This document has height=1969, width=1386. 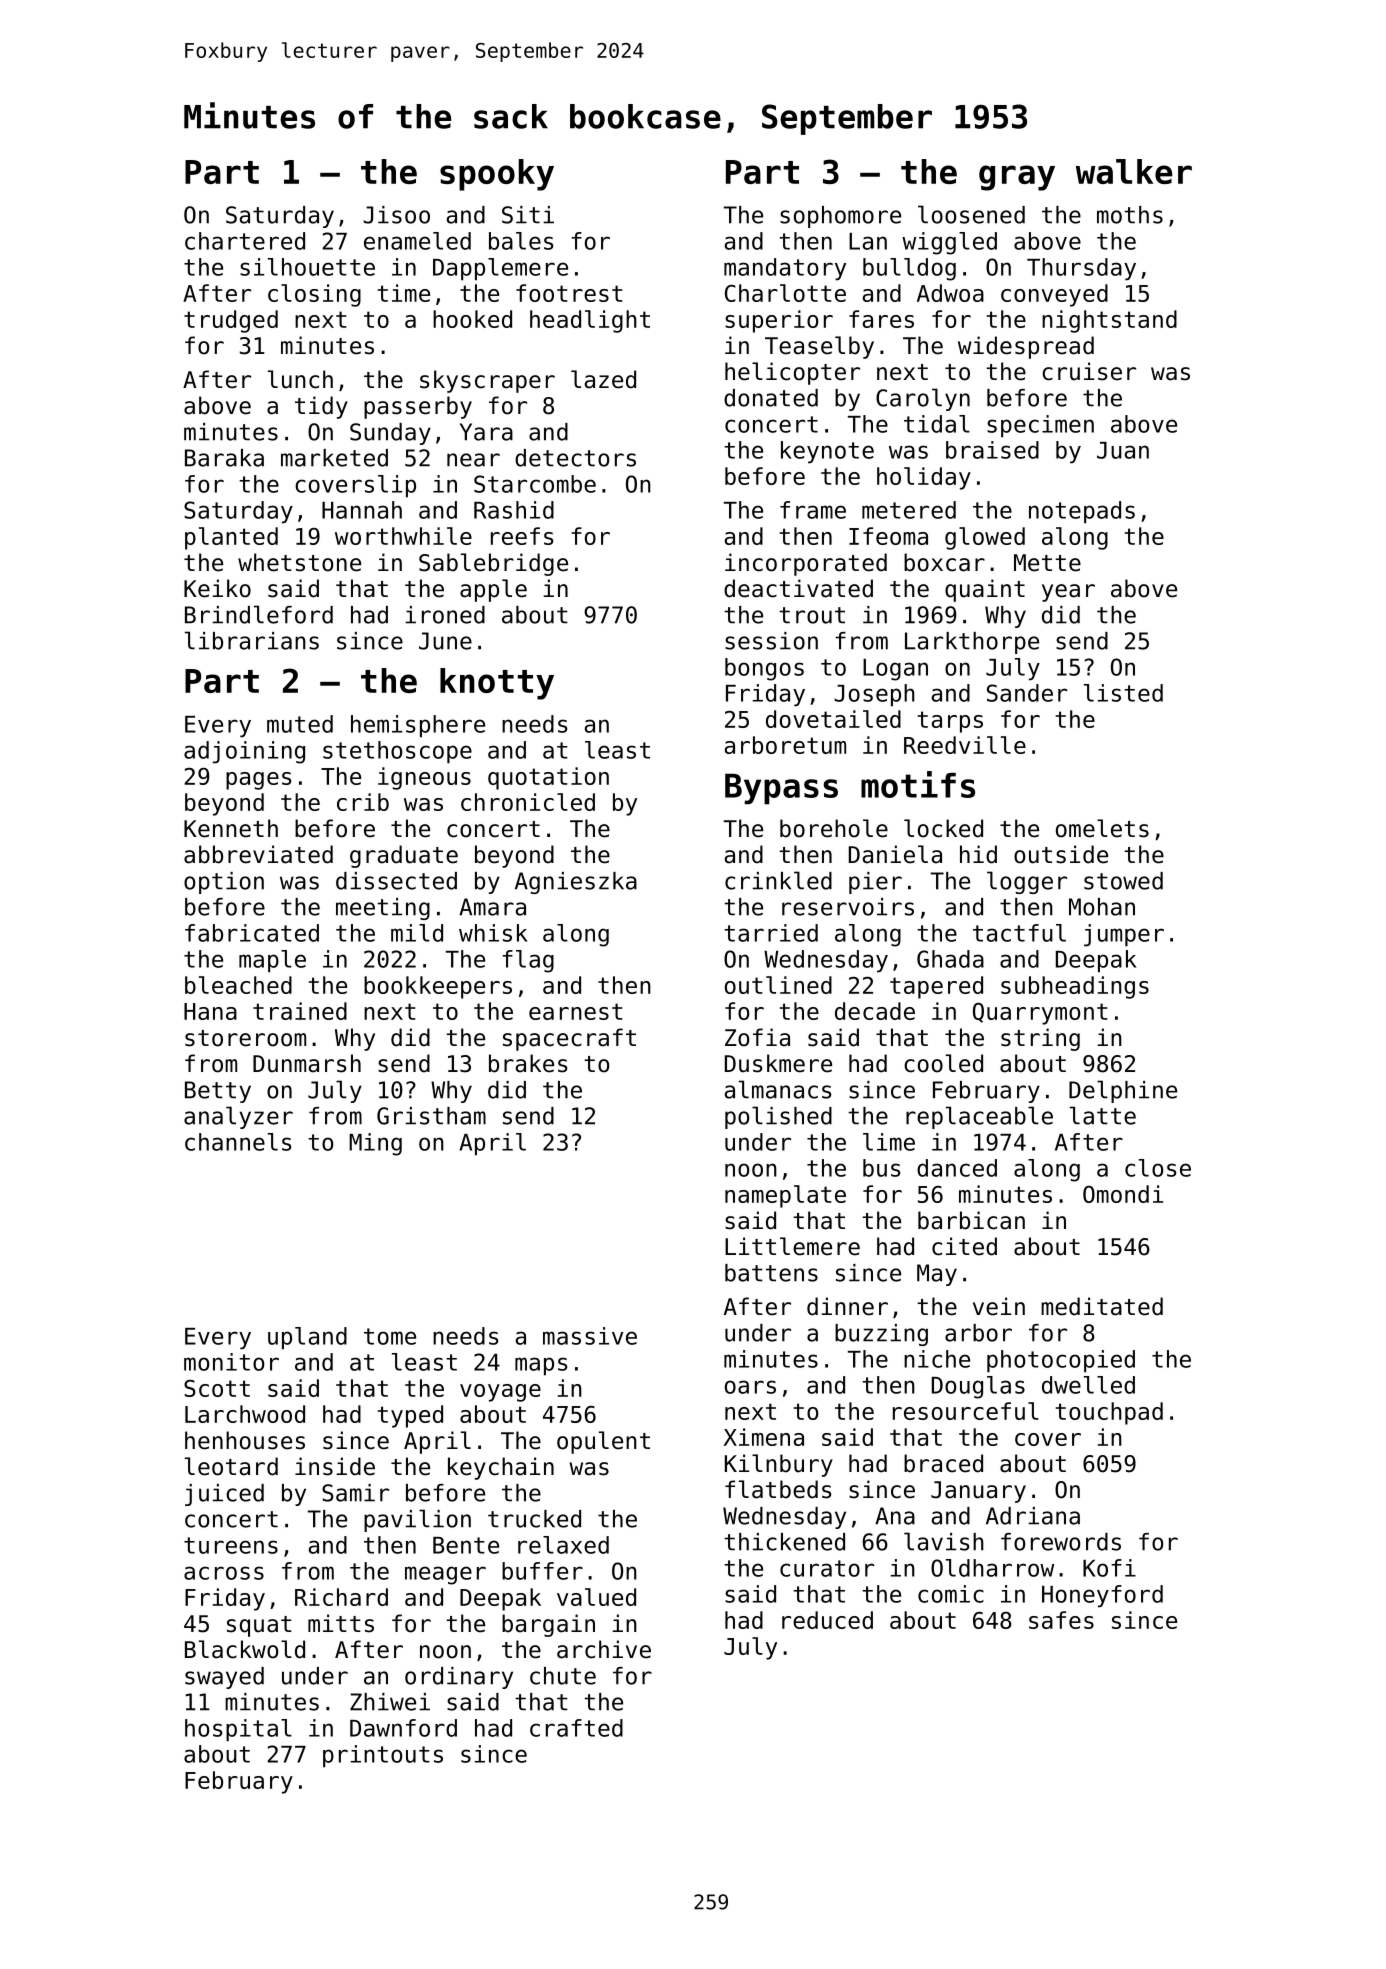 What do you see at coordinates (785, 269) in the document?
I see `mandatory` at bounding box center [785, 269].
